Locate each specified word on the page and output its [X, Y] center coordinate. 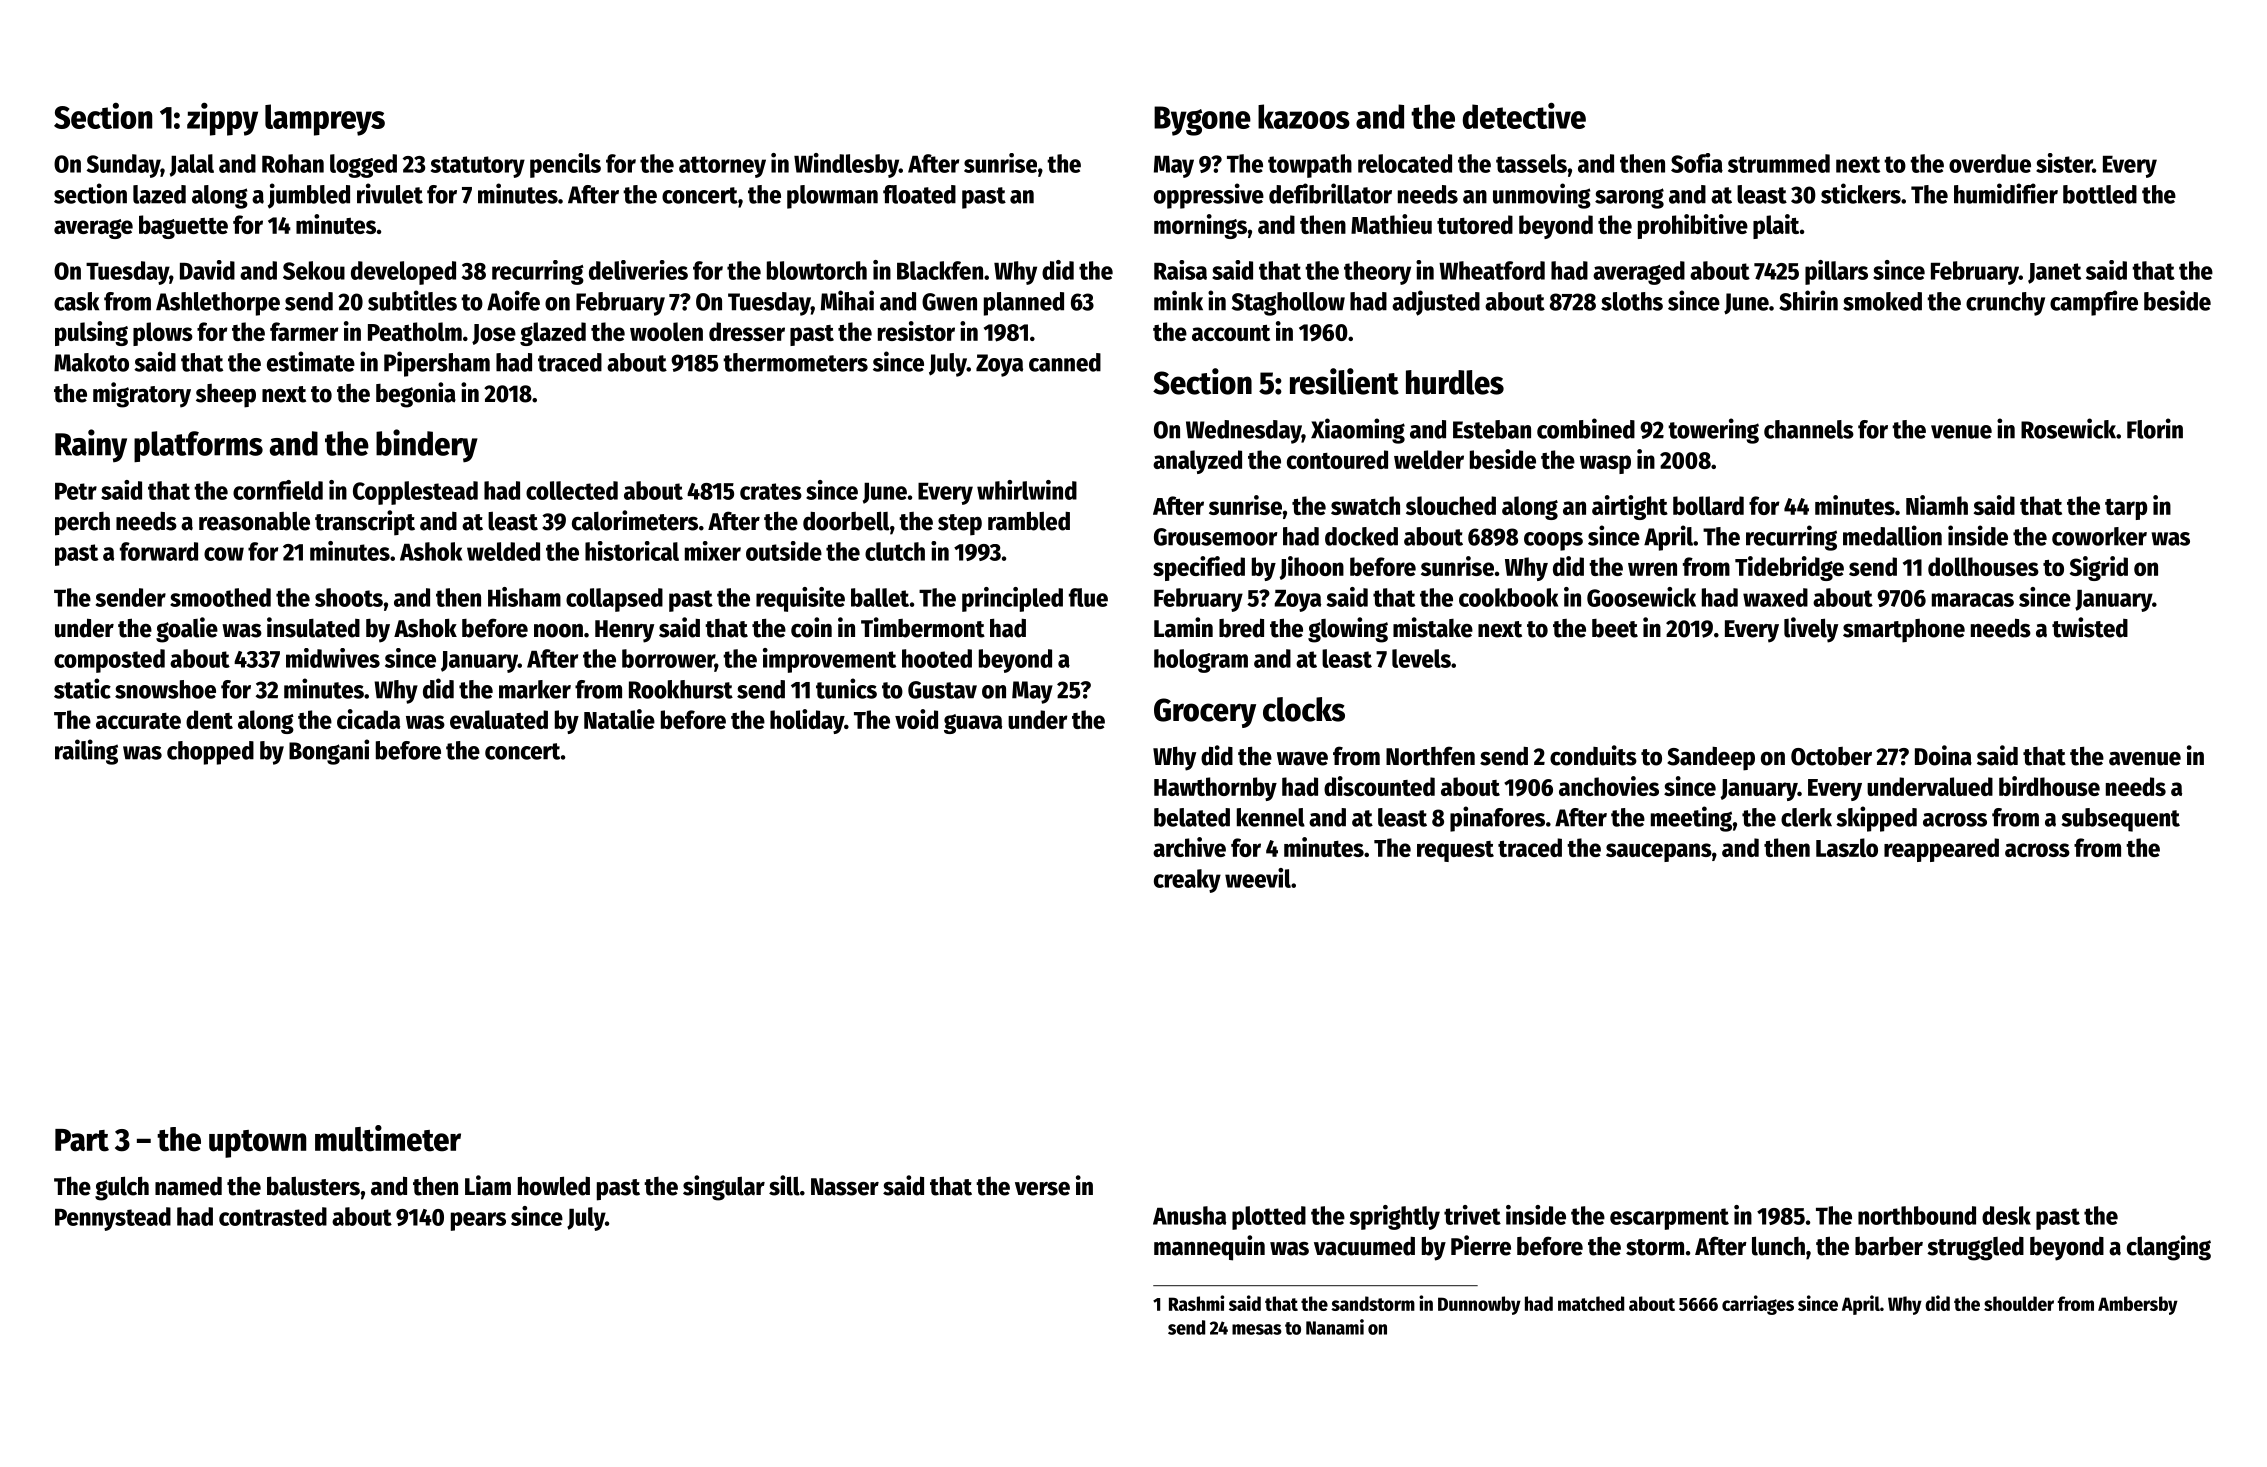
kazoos [1304, 116]
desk [2006, 1215]
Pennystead [113, 1219]
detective [1524, 115]
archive [1189, 847]
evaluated [499, 719]
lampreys [325, 120]
